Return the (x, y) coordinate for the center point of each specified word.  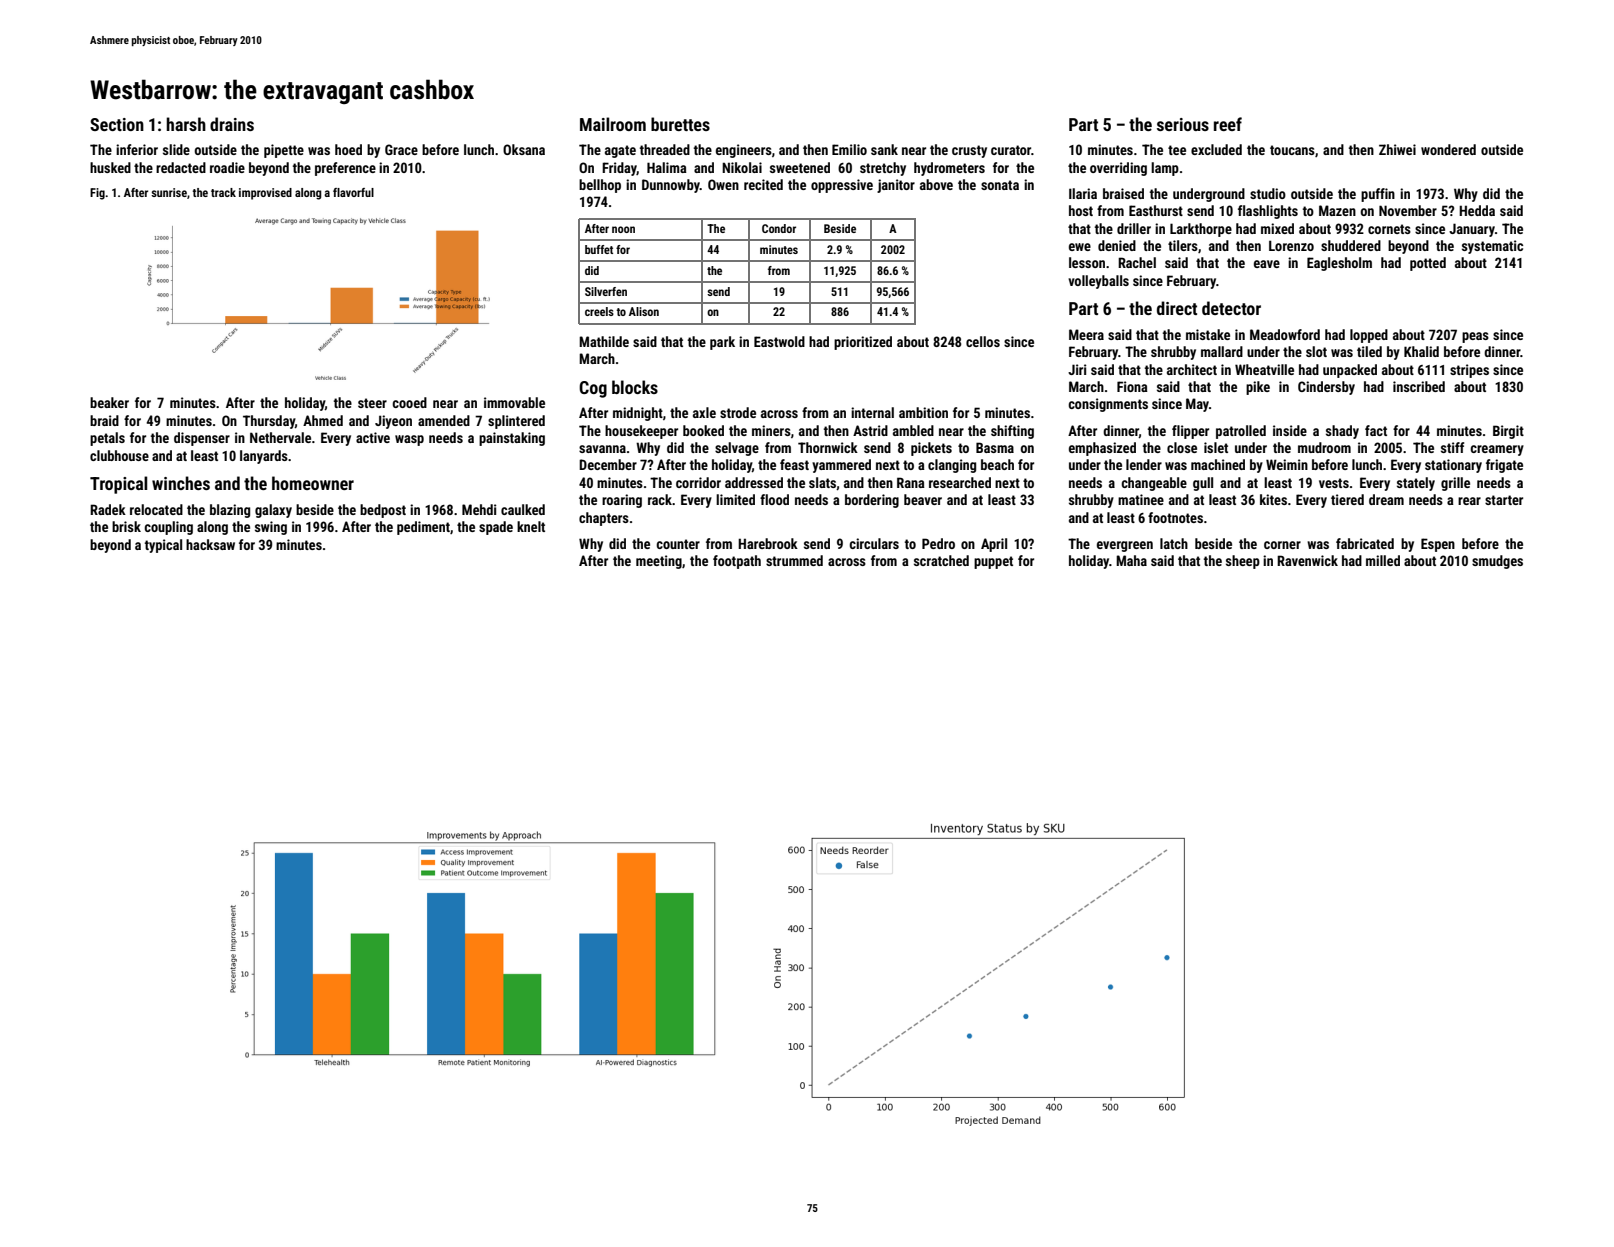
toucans (1292, 150)
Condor (779, 228)
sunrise (169, 192)
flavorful (353, 192)
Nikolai (742, 167)
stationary (1453, 466)
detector (1231, 308)
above (936, 184)
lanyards (264, 457)
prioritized (863, 343)
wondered (1448, 149)
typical (163, 546)
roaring (622, 501)
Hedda (1477, 210)
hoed (348, 149)
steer (372, 403)
